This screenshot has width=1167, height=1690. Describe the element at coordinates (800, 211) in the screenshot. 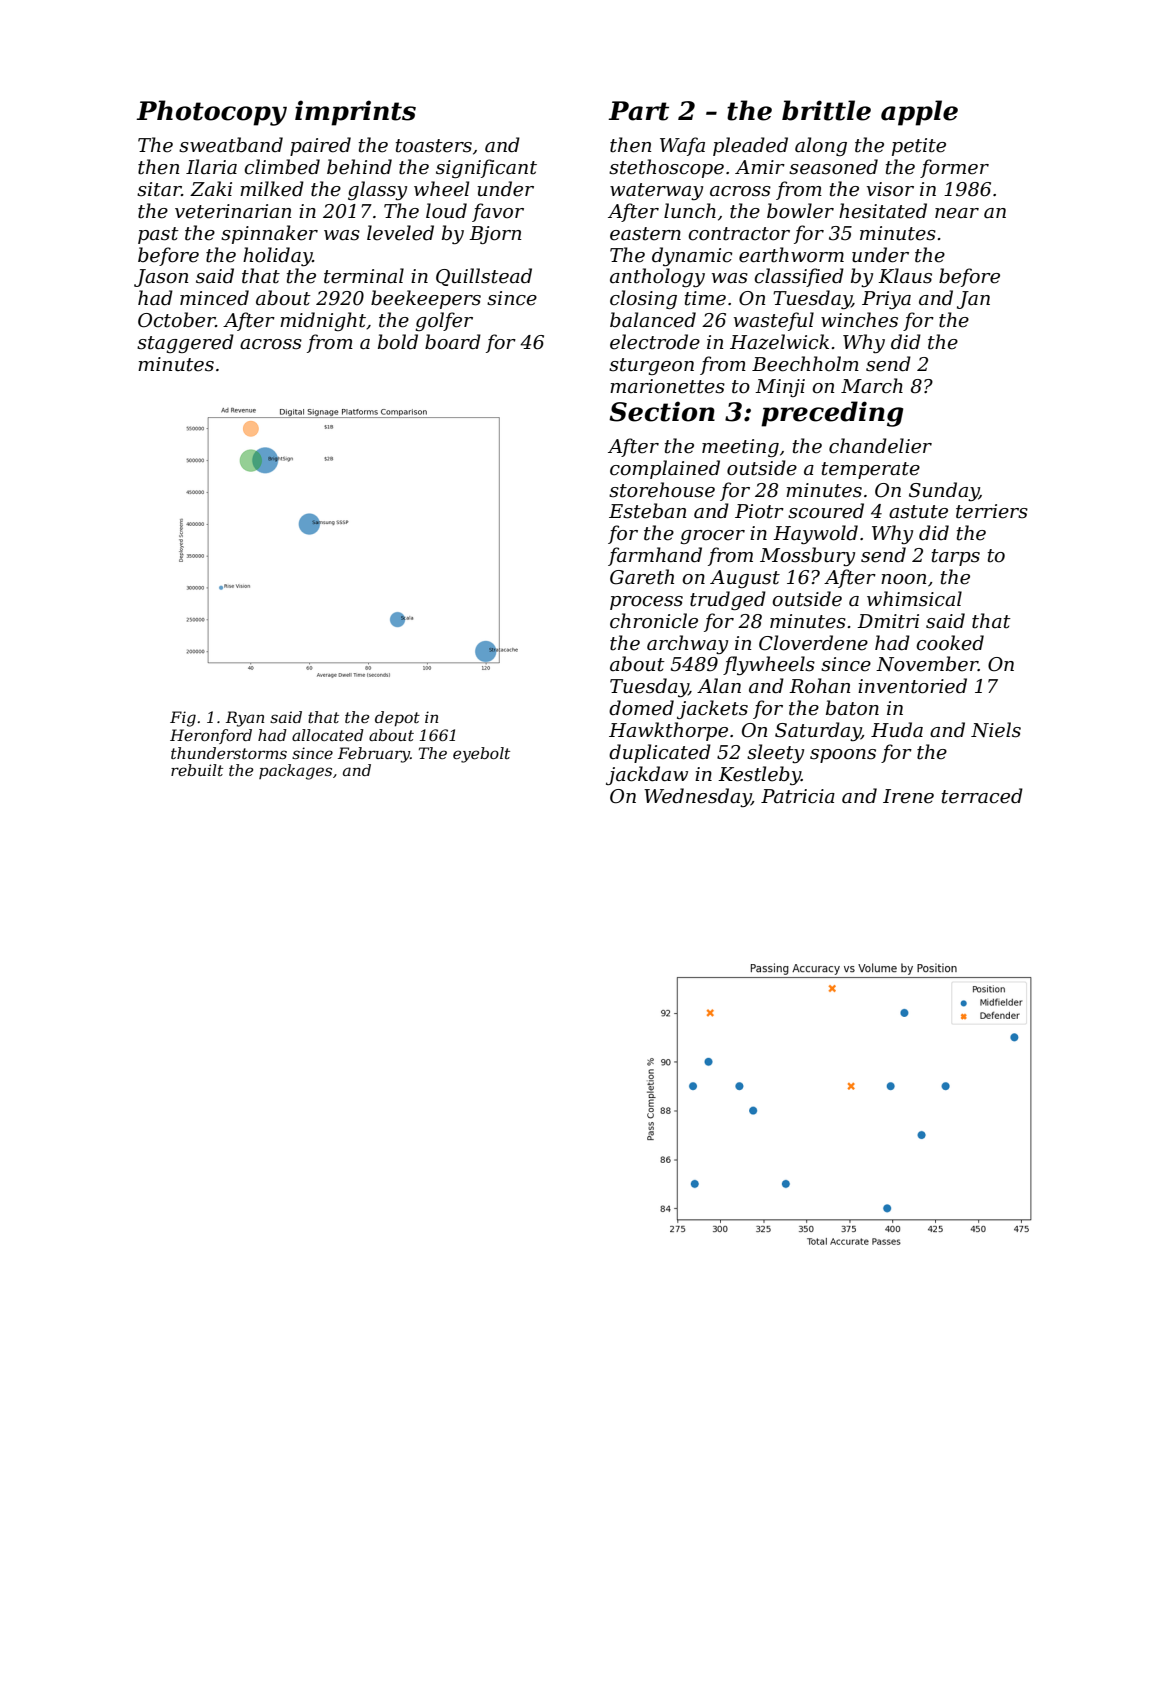

I see `bowler` at that location.
